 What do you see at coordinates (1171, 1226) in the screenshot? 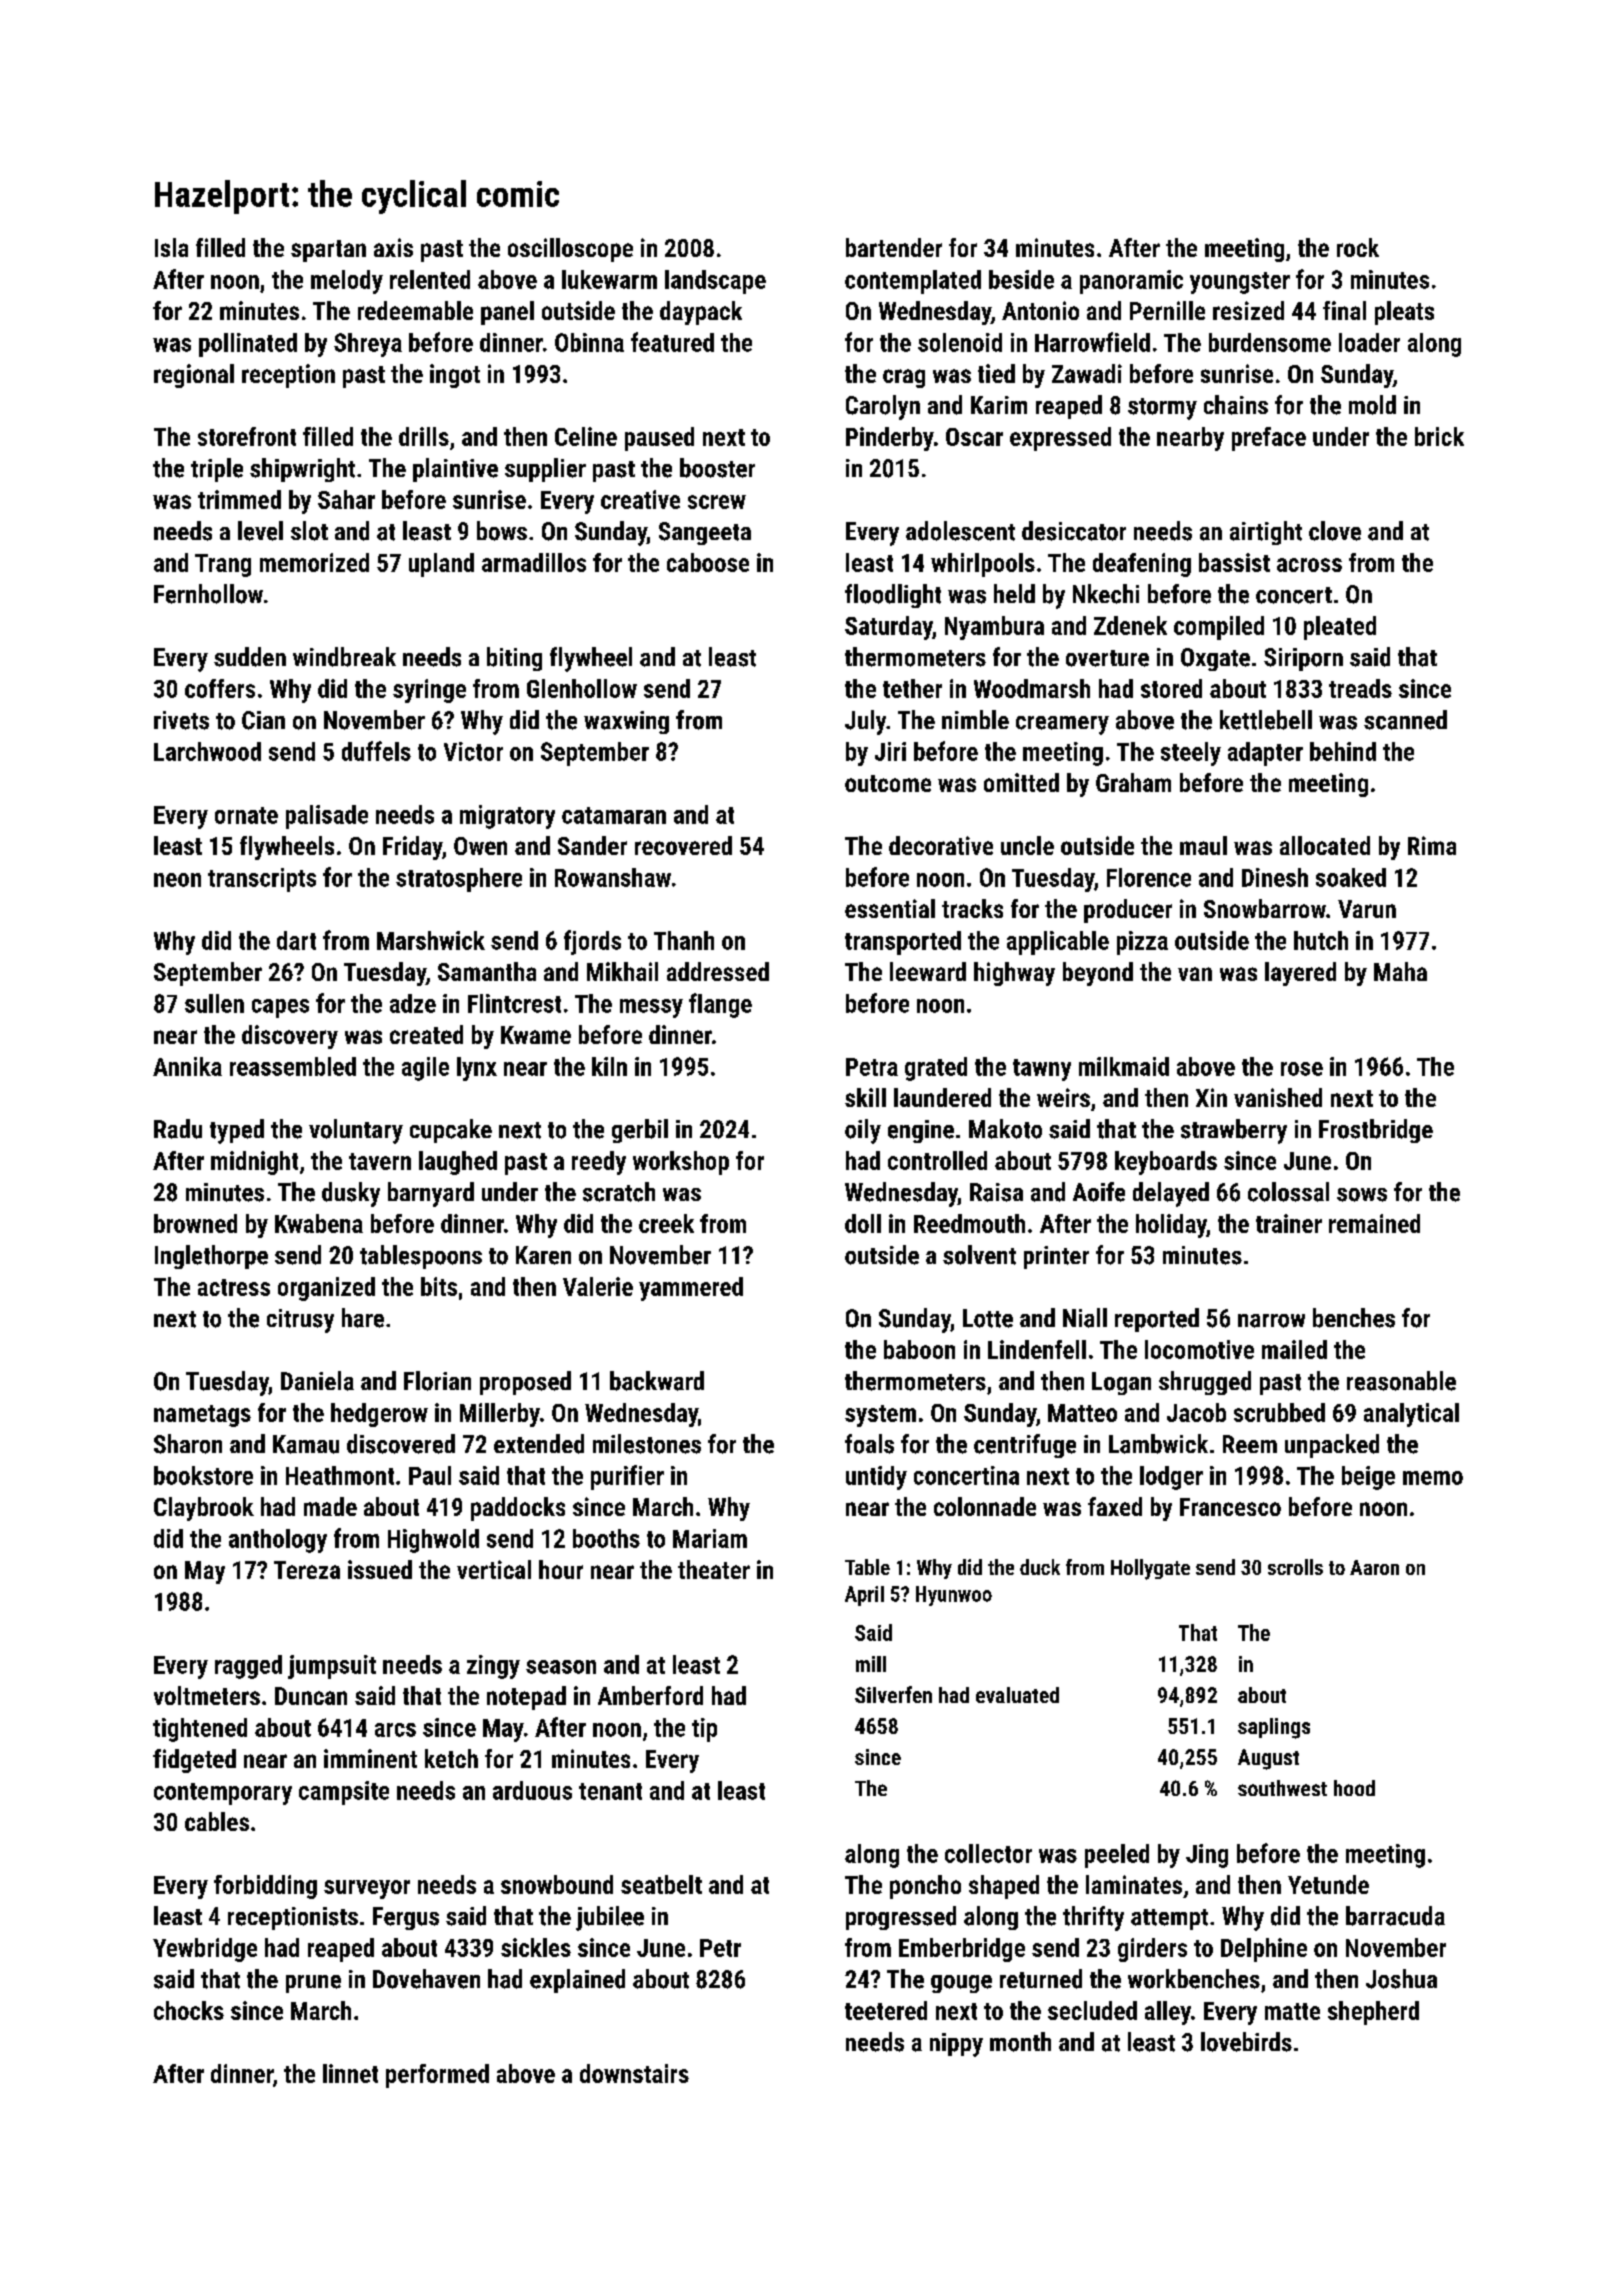
I see `holiday` at bounding box center [1171, 1226].
